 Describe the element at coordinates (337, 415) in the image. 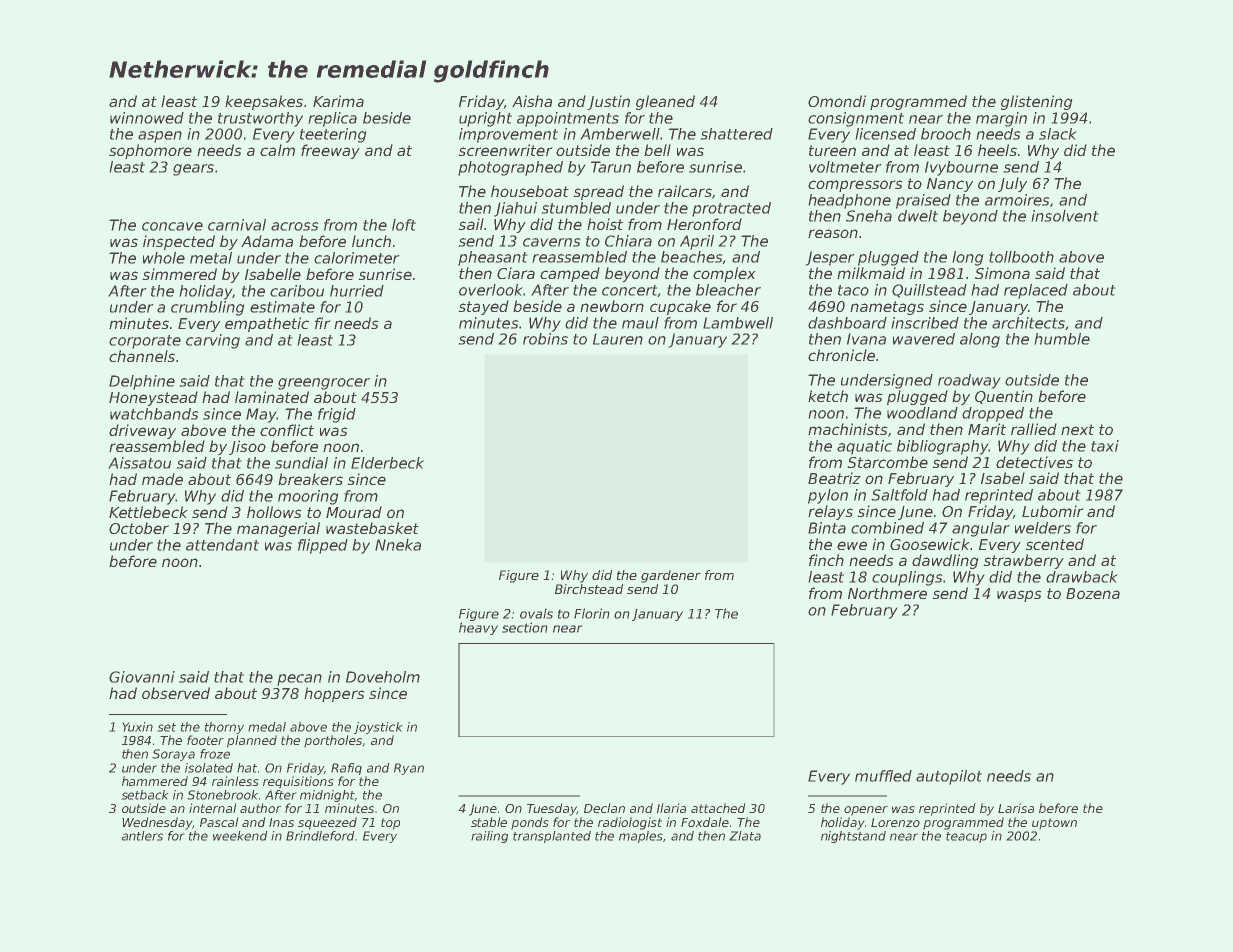

I see `frigid` at that location.
